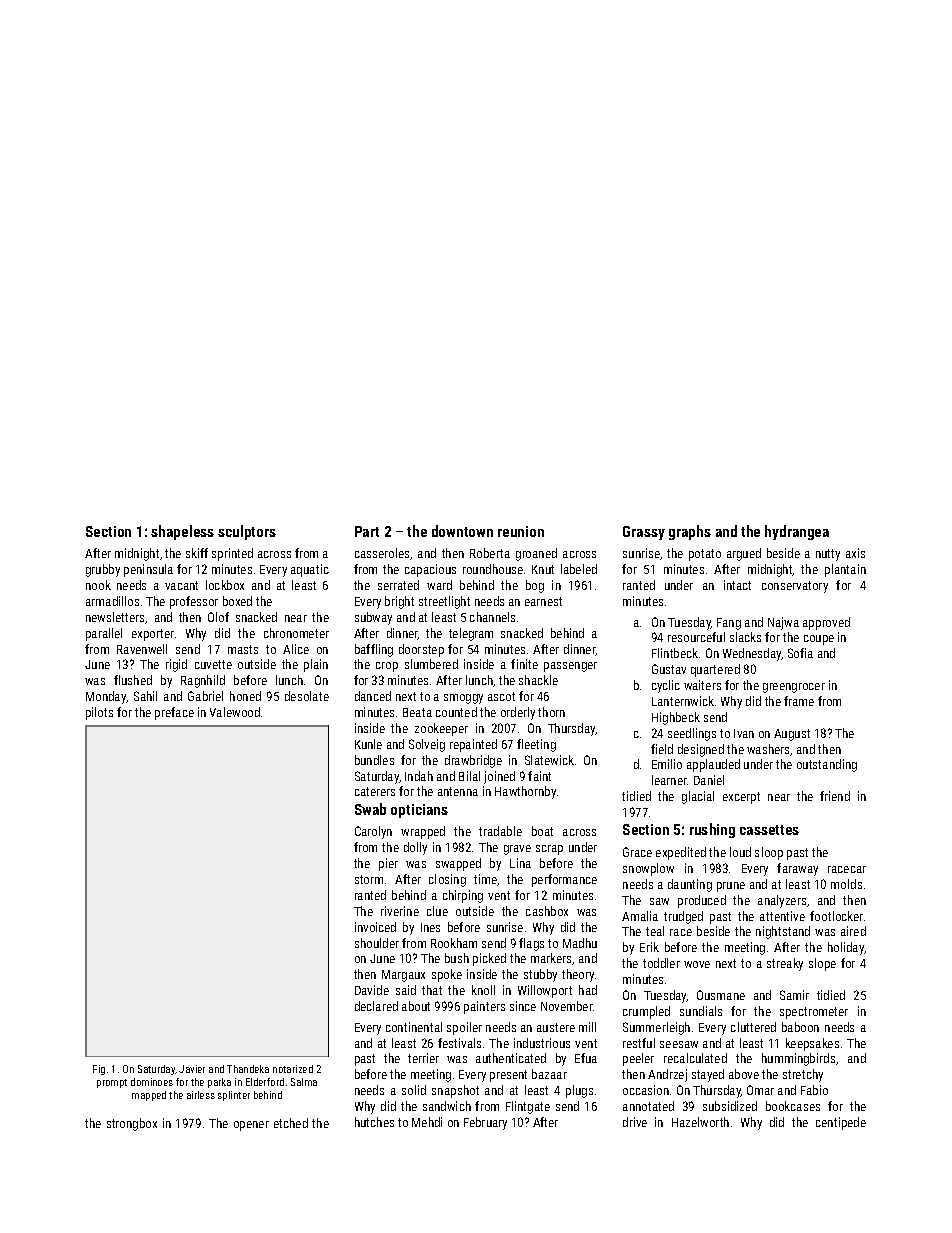 Image resolution: width=952 pixels, height=1233 pixels. Describe the element at coordinates (377, 943) in the page. I see `shoulder` at that location.
